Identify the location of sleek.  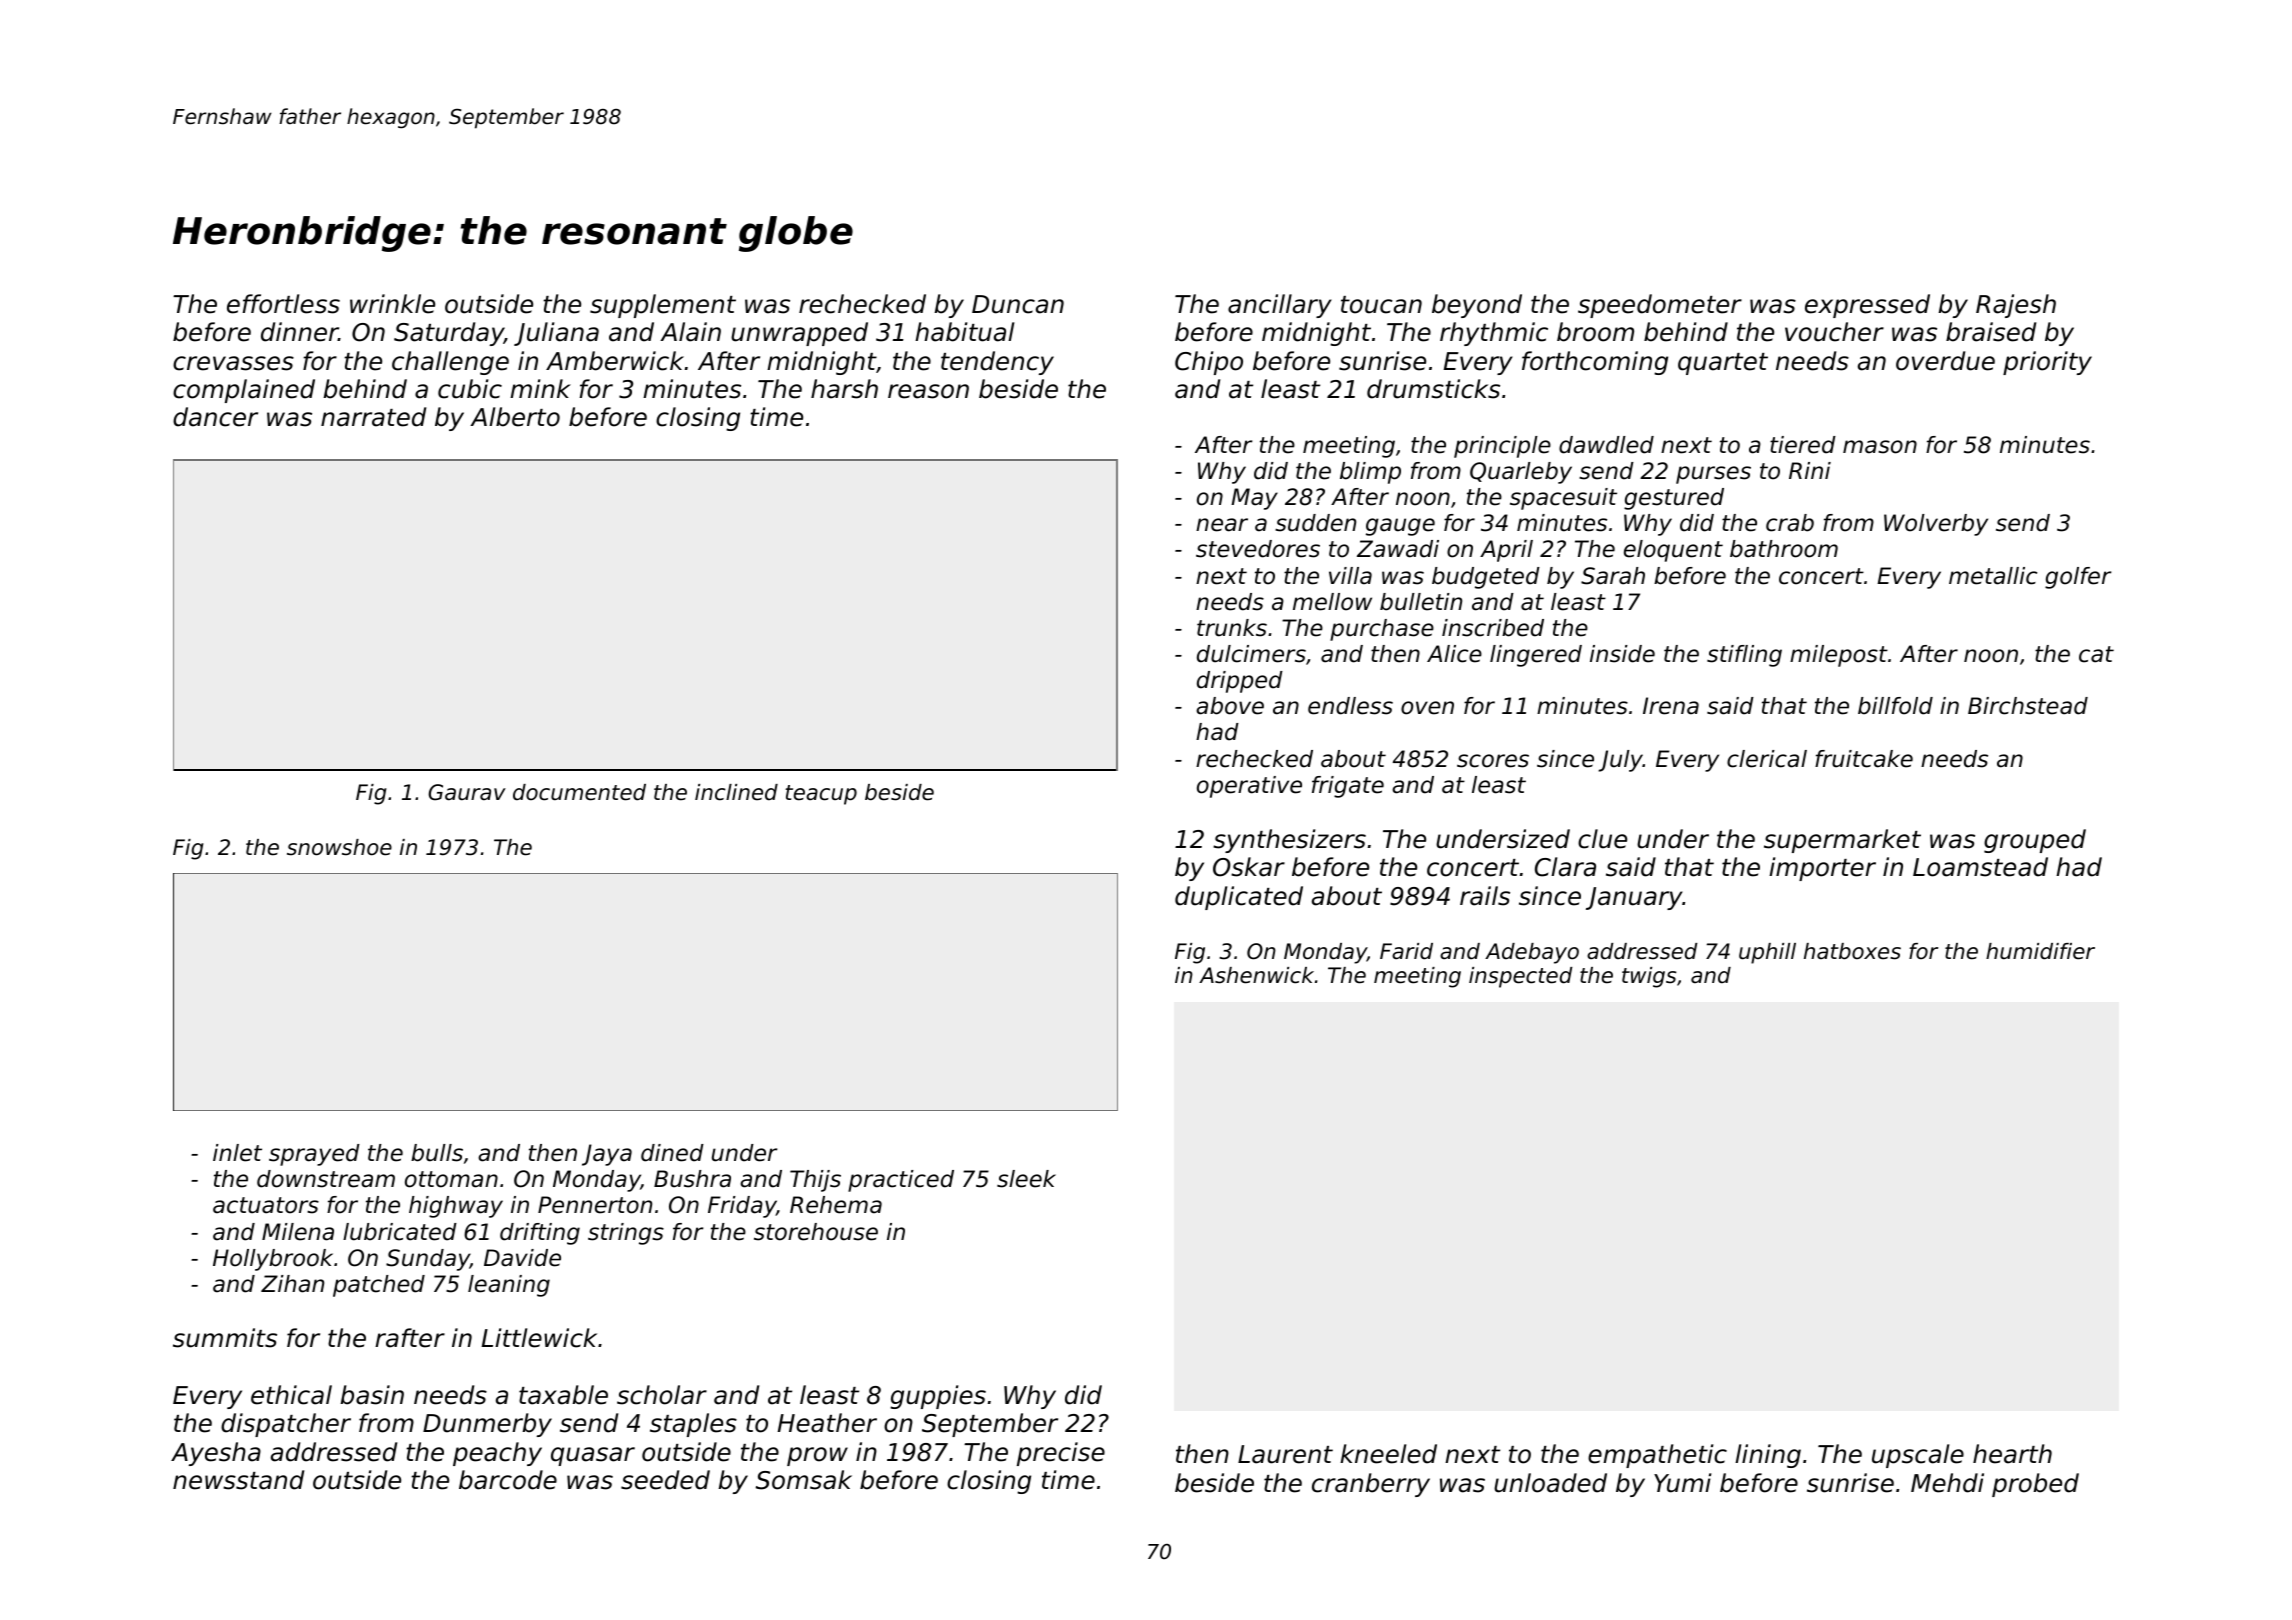
(1026, 1179).
